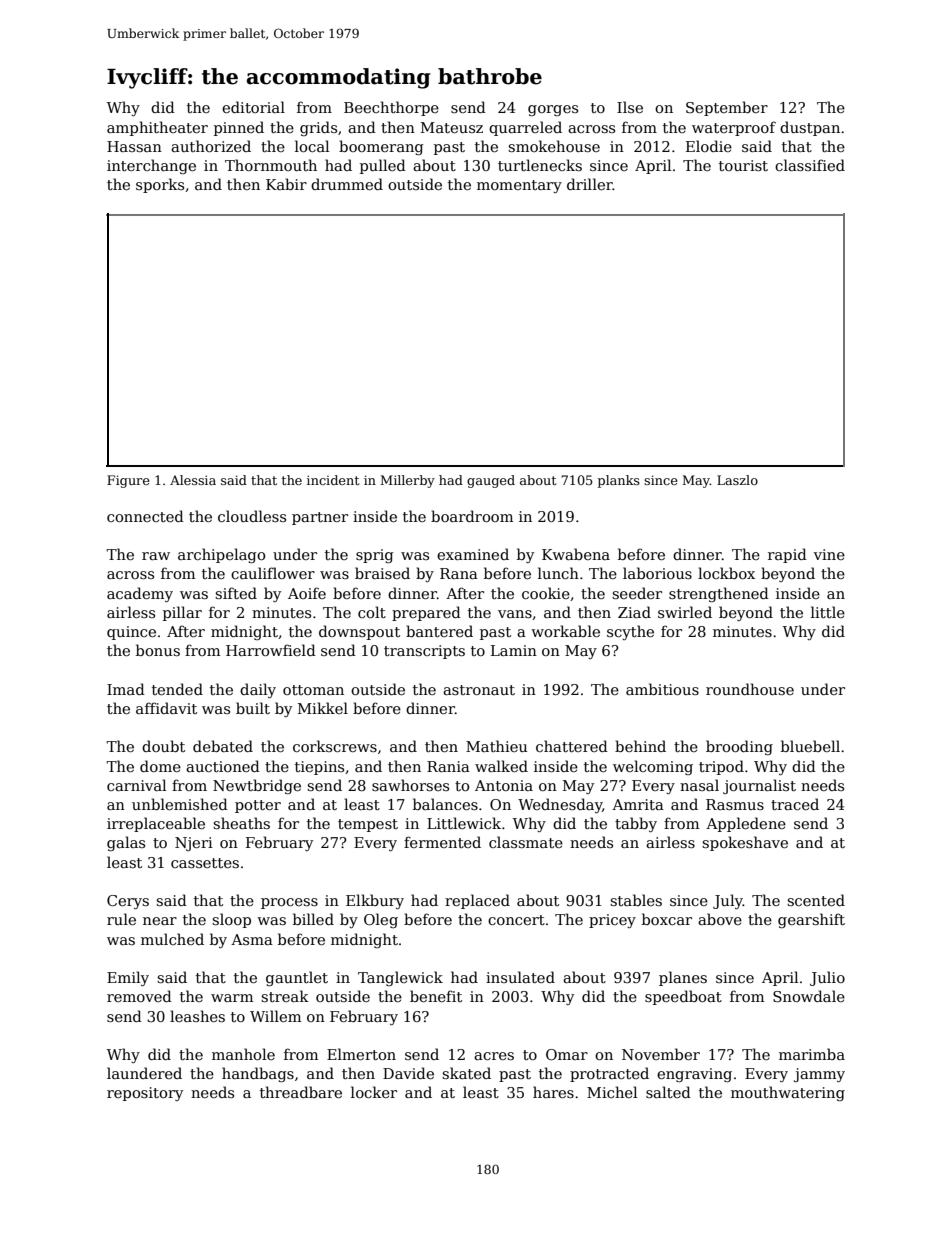 The height and width of the document is (1233, 952). What do you see at coordinates (289, 903) in the document?
I see `process` at bounding box center [289, 903].
